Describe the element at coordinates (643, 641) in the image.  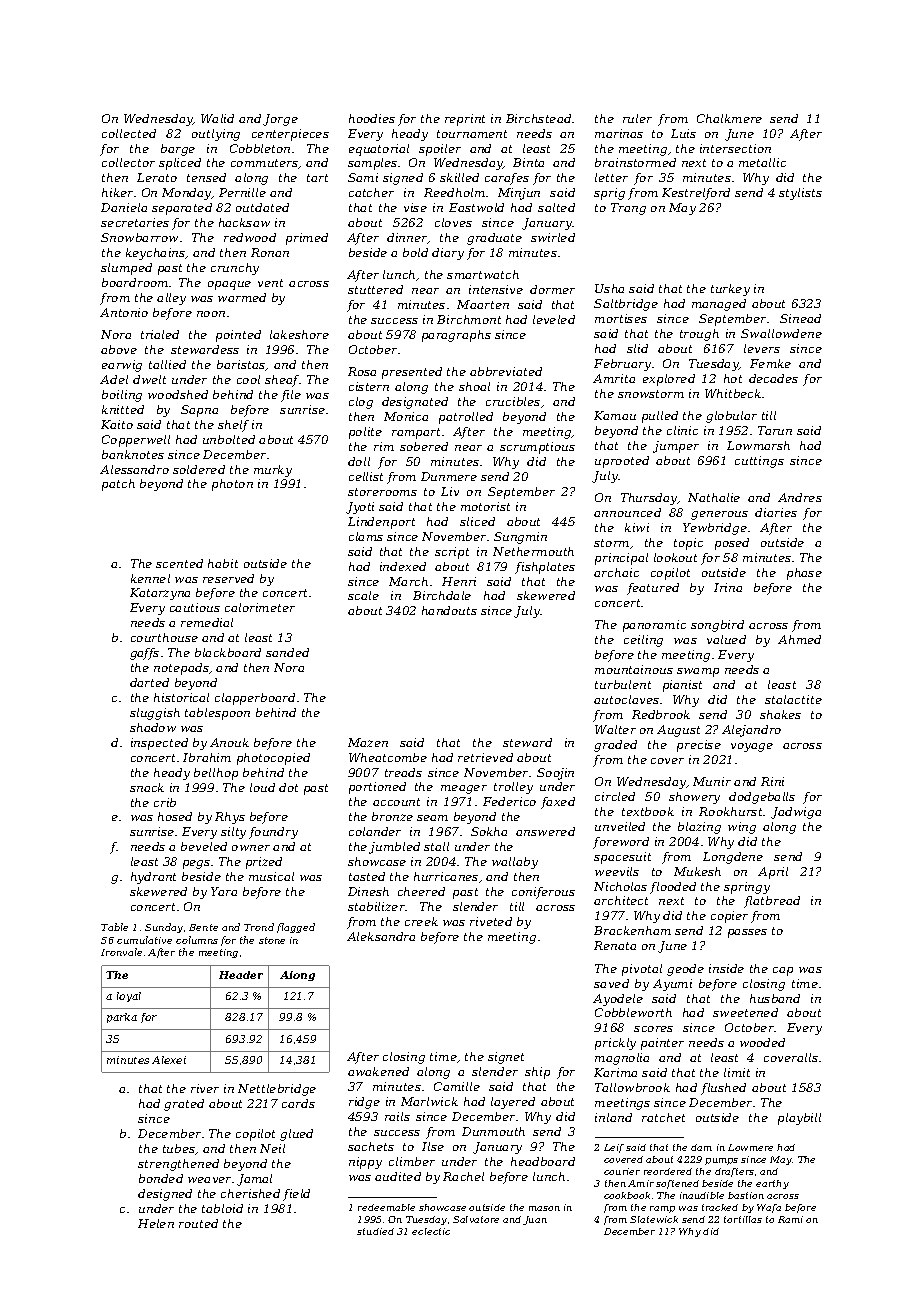
I see `ceiling` at that location.
